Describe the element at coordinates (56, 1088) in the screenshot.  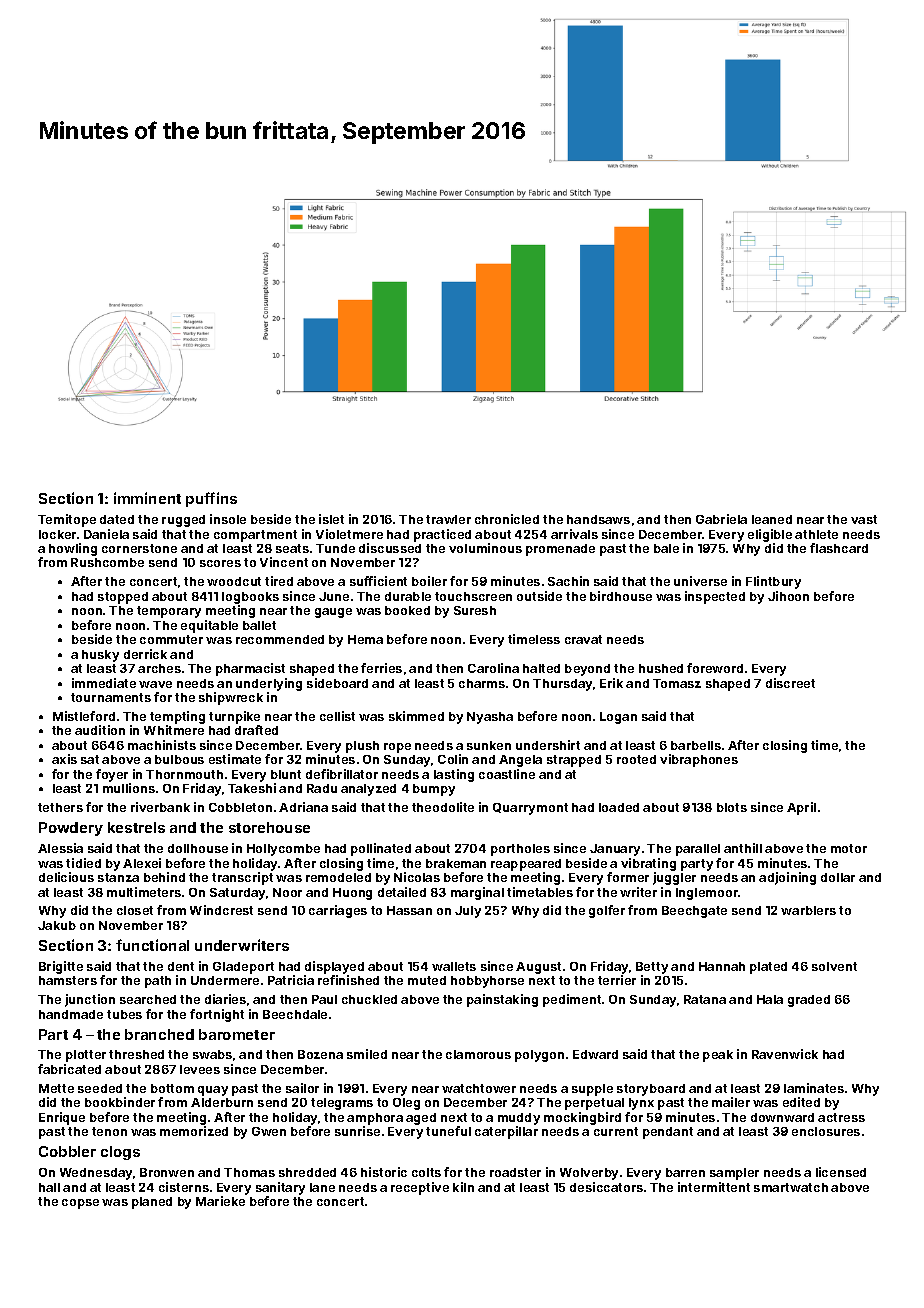
I see `Mette` at that location.
